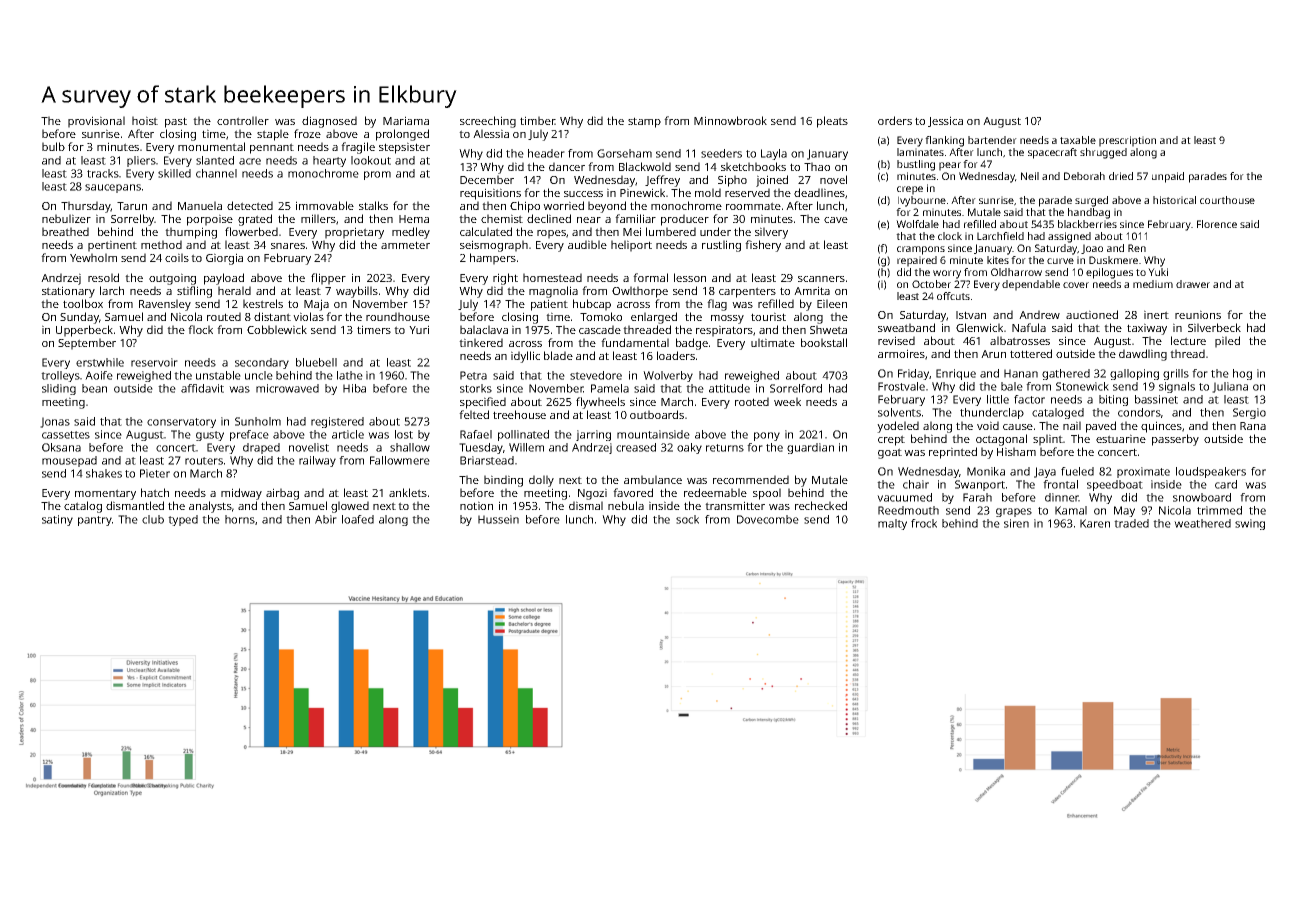 Image resolution: width=1308 pixels, height=924 pixels. Describe the element at coordinates (96, 122) in the screenshot. I see `provisional` at that location.
